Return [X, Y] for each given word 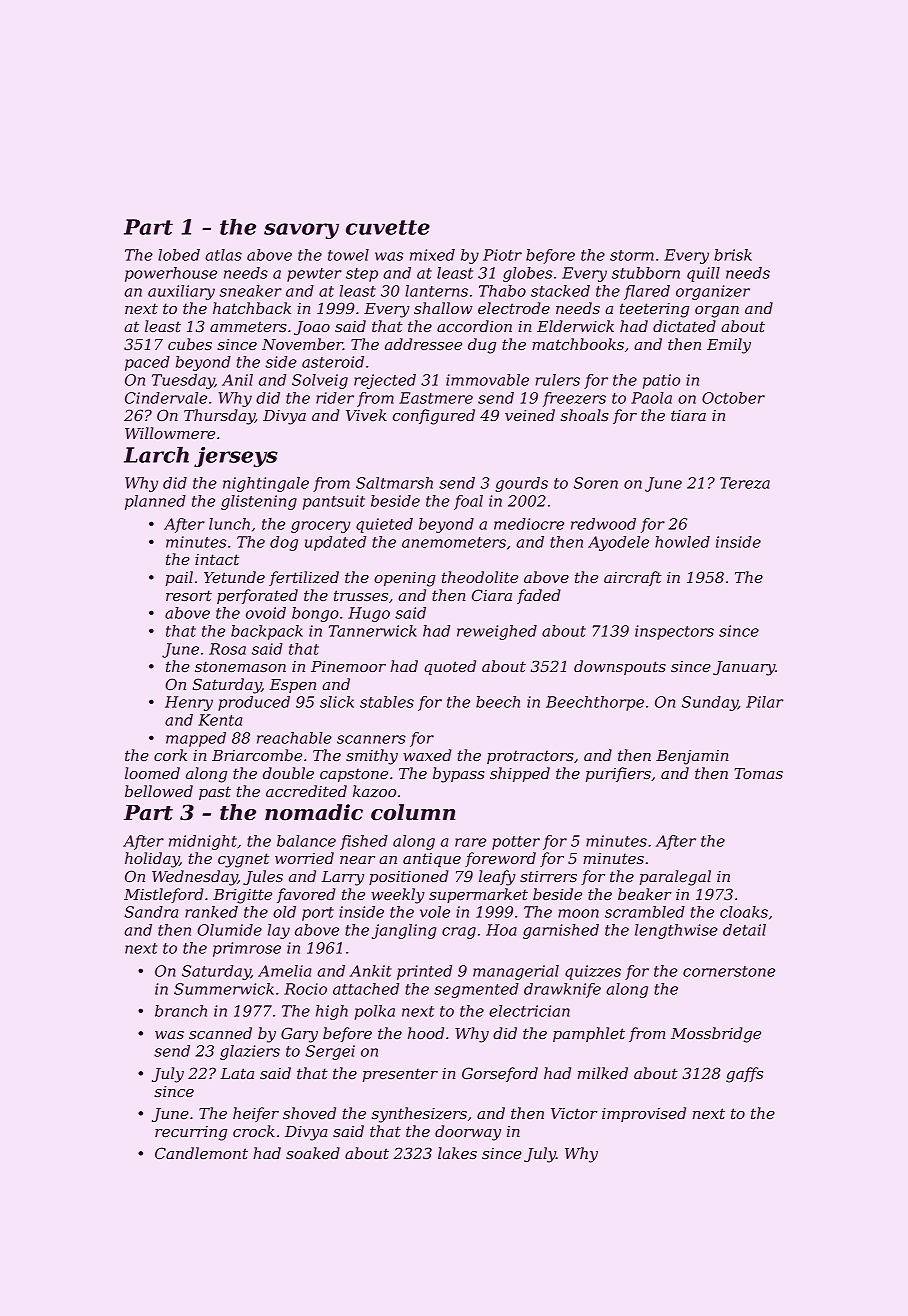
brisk [733, 255]
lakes [457, 1153]
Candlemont [201, 1153]
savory [301, 231]
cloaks [744, 912]
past [215, 793]
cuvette [388, 227]
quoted [450, 667]
